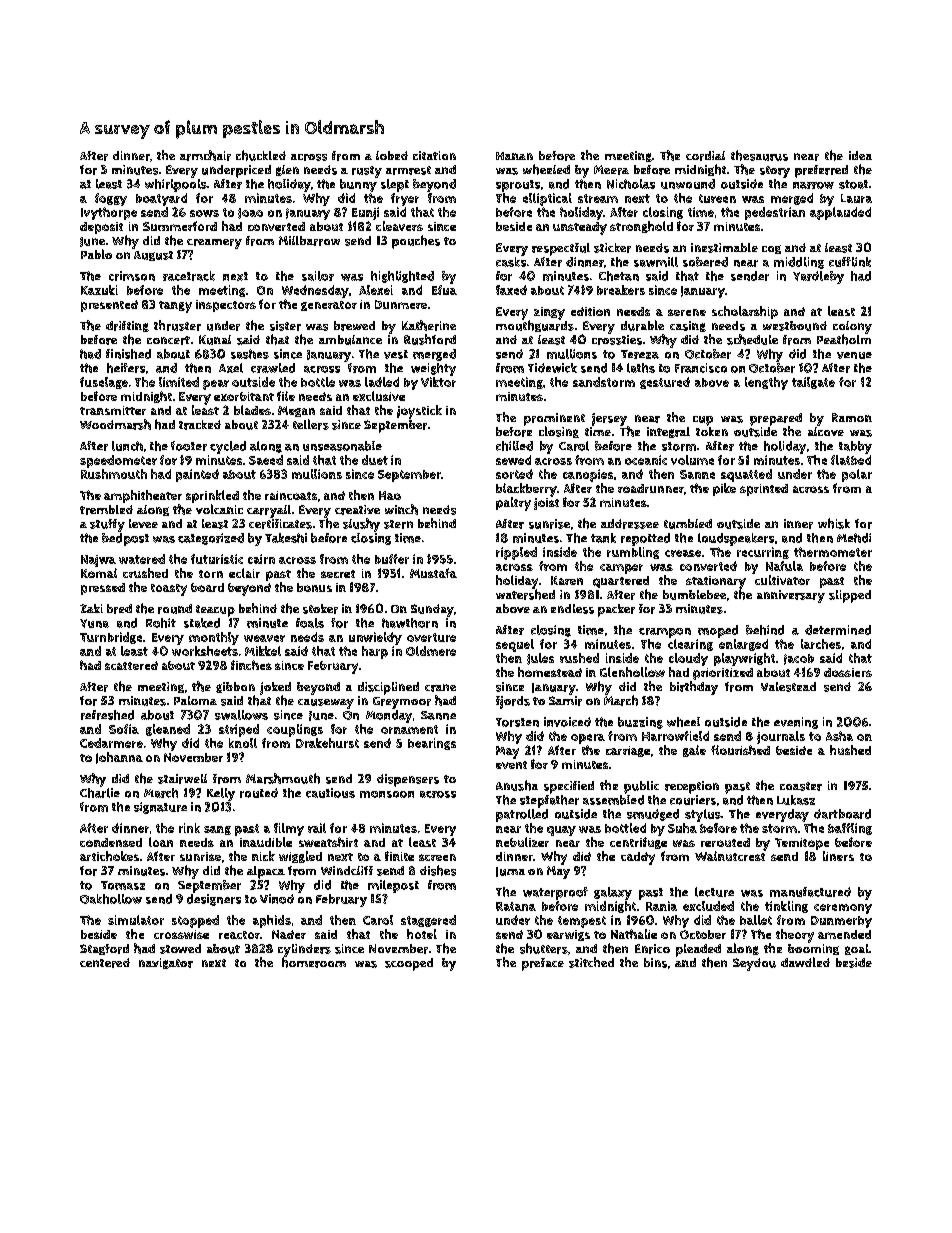 This page has width=952, height=1233. I want to click on stairwell, so click(182, 779).
